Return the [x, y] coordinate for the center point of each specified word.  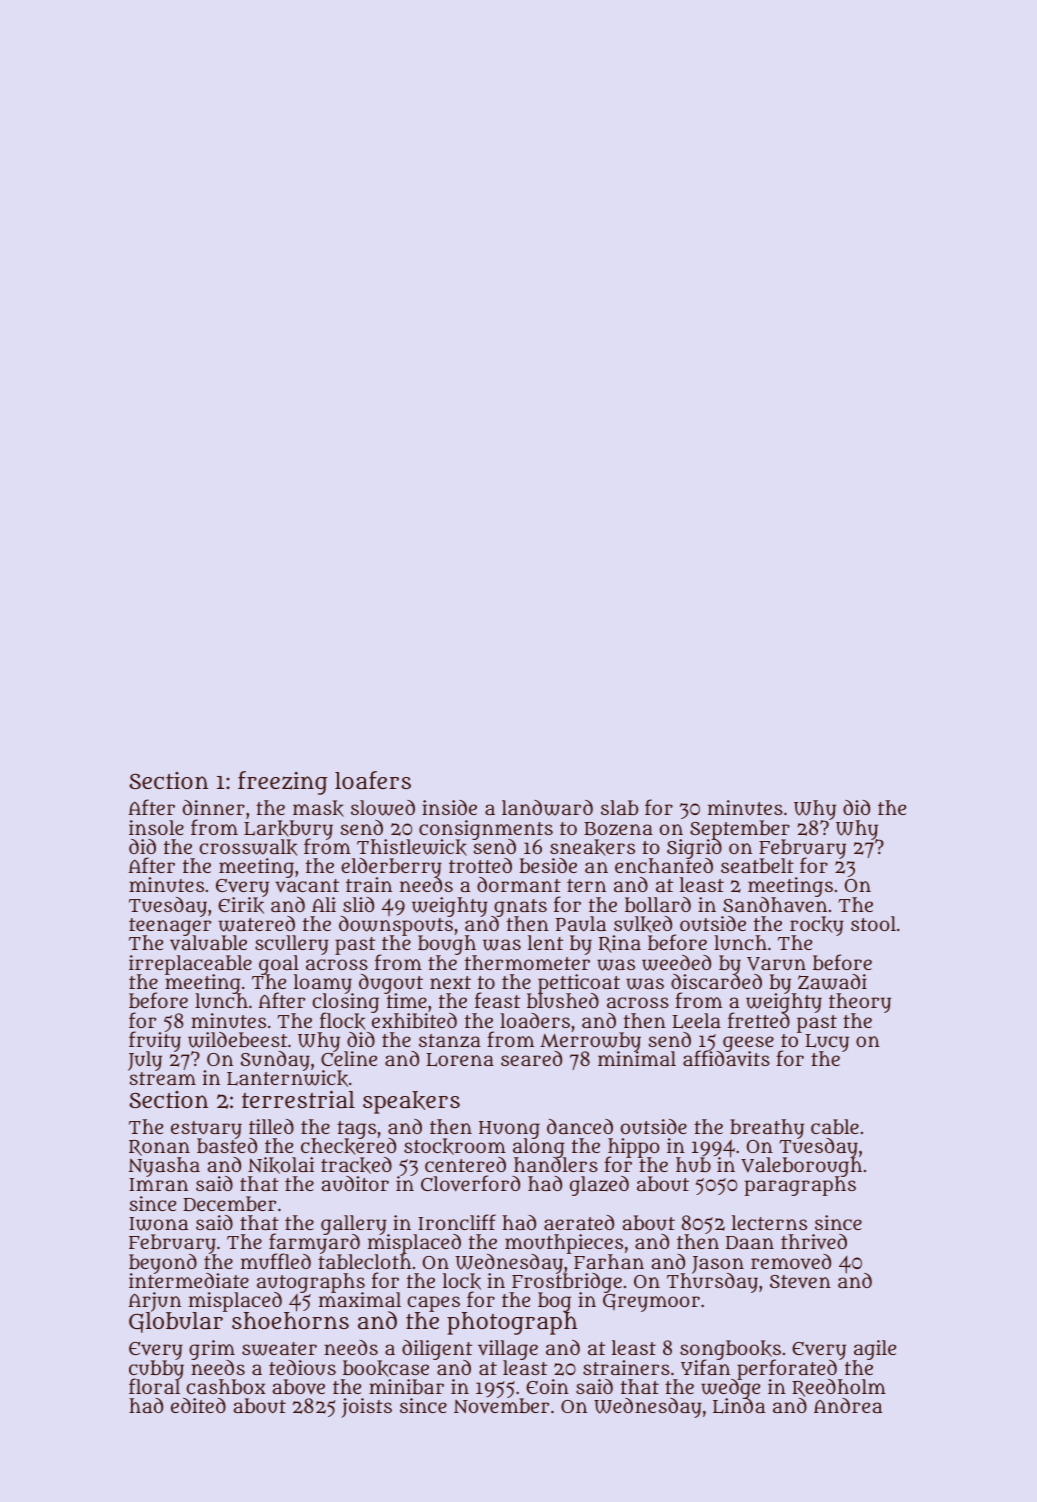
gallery [355, 1225]
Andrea [848, 1405]
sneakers [592, 847]
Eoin [547, 1386]
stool [873, 923]
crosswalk [248, 847]
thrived [814, 1242]
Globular [176, 1323]
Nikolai [281, 1165]
